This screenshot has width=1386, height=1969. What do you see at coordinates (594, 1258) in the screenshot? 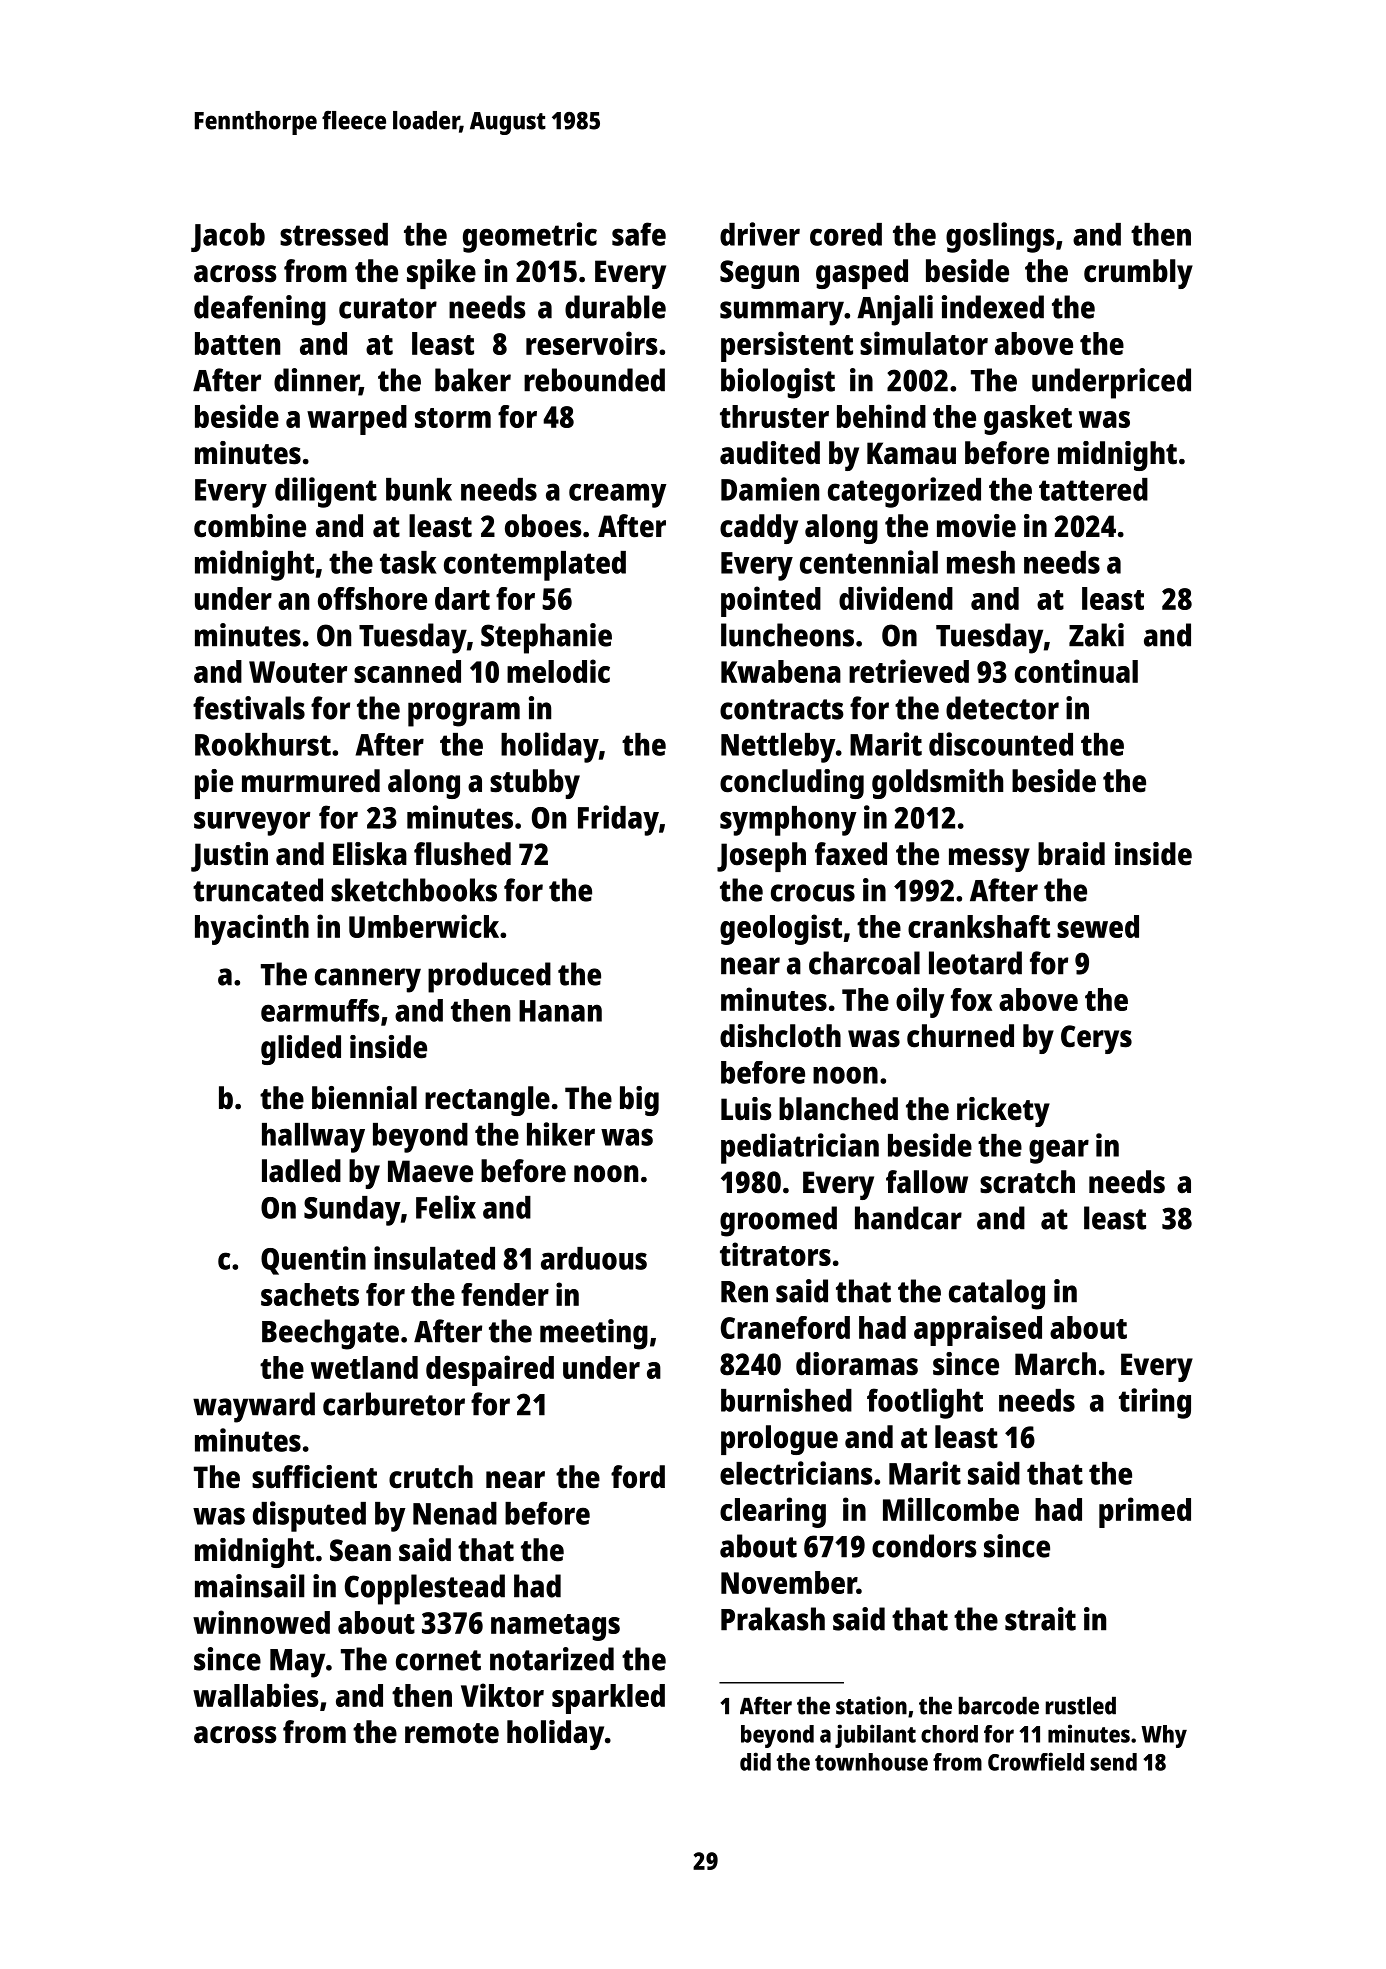
I see `arduous` at bounding box center [594, 1258].
